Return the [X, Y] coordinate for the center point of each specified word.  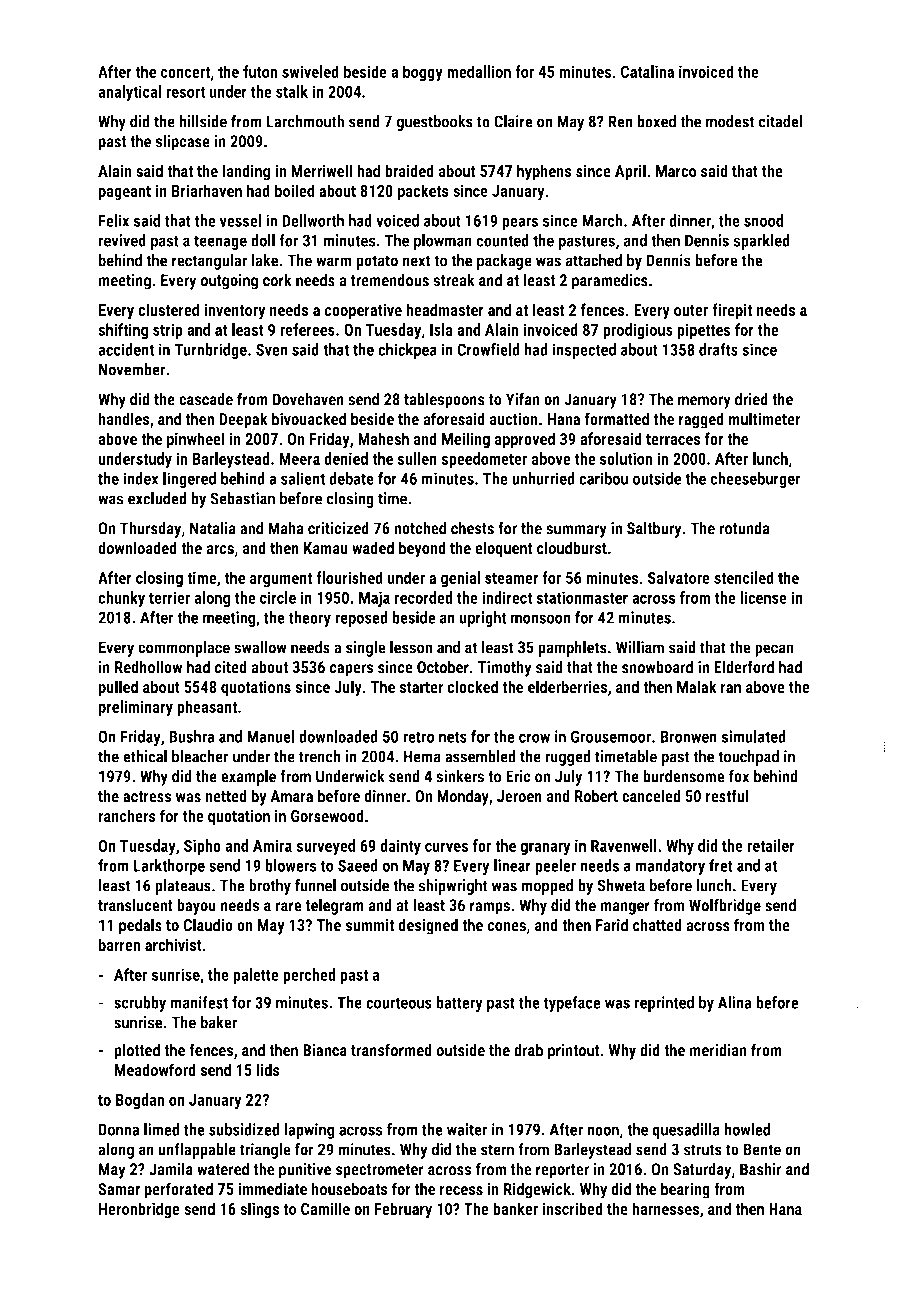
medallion [479, 71]
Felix [114, 220]
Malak [697, 686]
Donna [119, 1129]
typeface [572, 1004]
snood [764, 220]
